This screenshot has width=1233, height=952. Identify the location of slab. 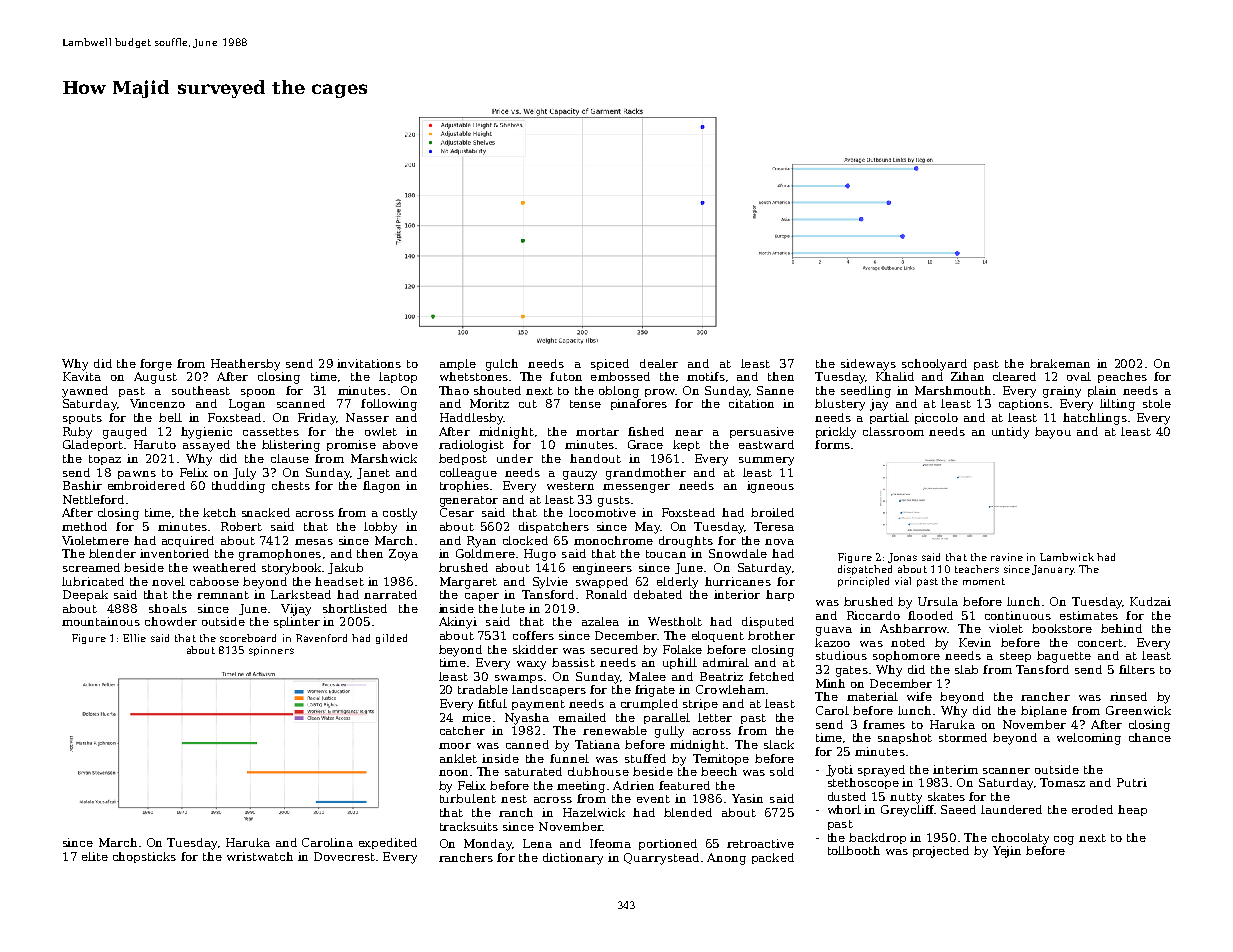
(966, 669).
